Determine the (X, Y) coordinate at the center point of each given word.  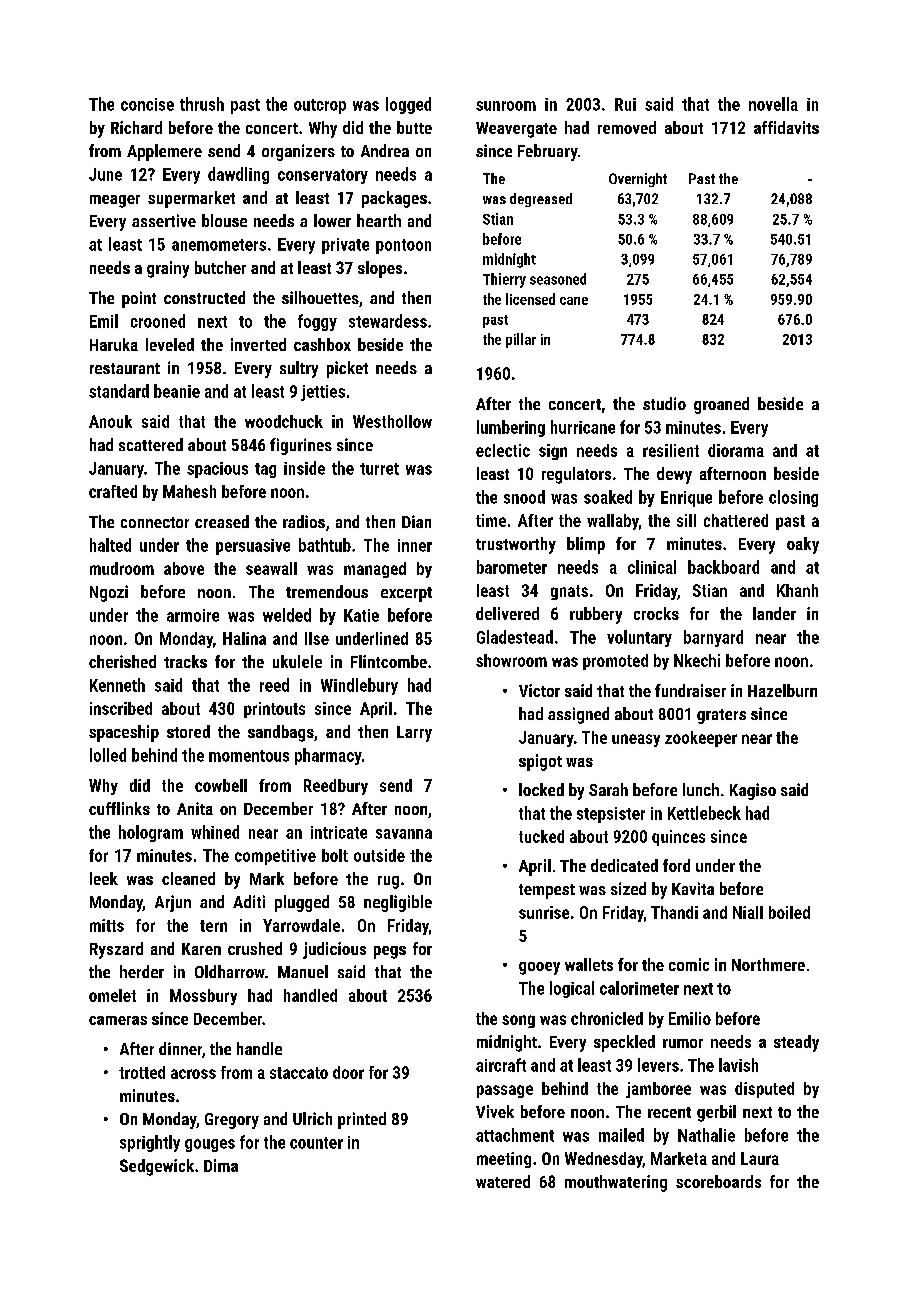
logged (408, 105)
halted (110, 545)
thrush (202, 104)
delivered (507, 613)
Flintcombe (389, 661)
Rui (625, 104)
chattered (736, 520)
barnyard (713, 638)
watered (503, 1181)
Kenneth (117, 685)
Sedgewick (157, 1167)
